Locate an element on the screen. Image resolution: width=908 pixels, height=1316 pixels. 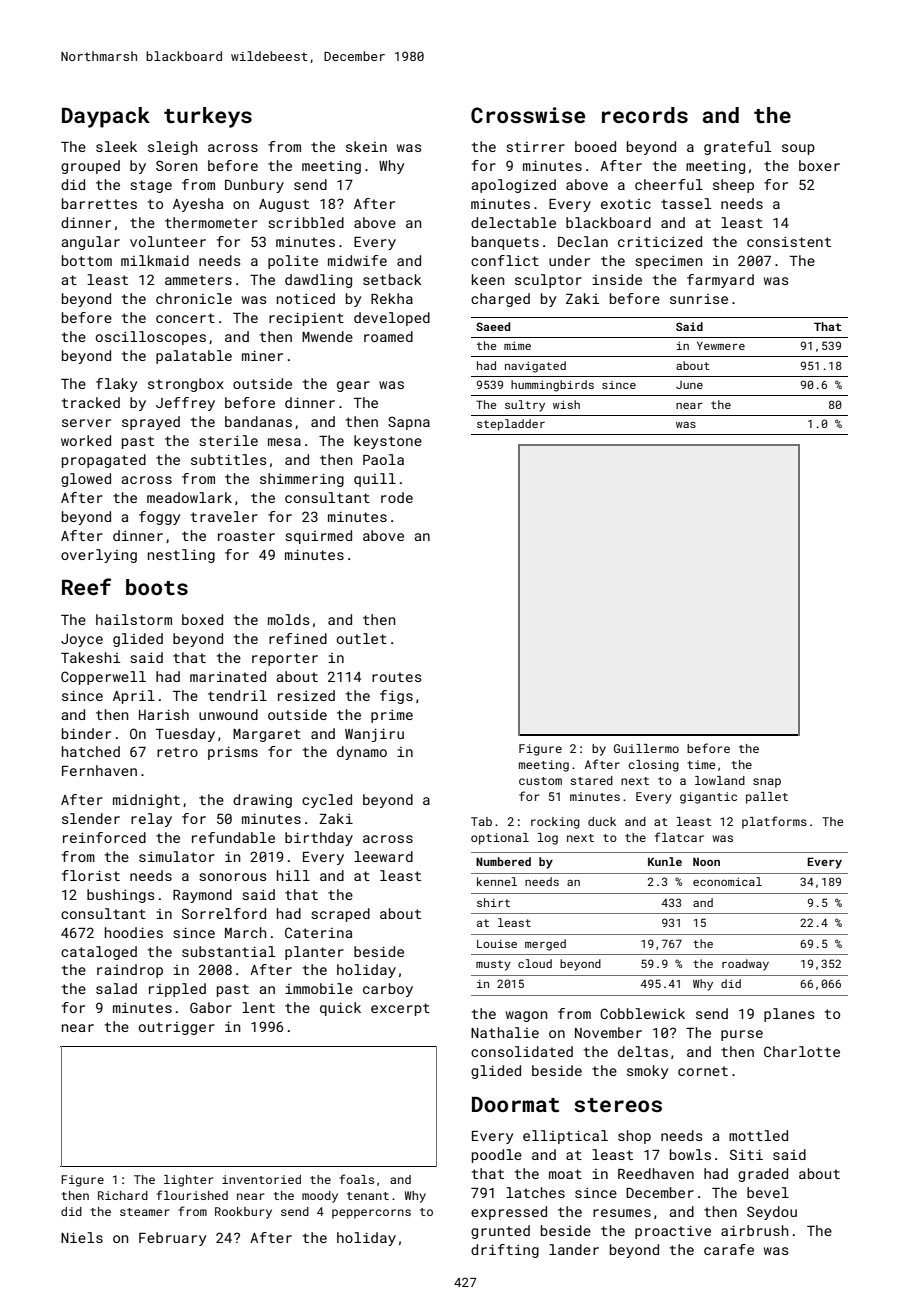
June is located at coordinates (689, 385).
